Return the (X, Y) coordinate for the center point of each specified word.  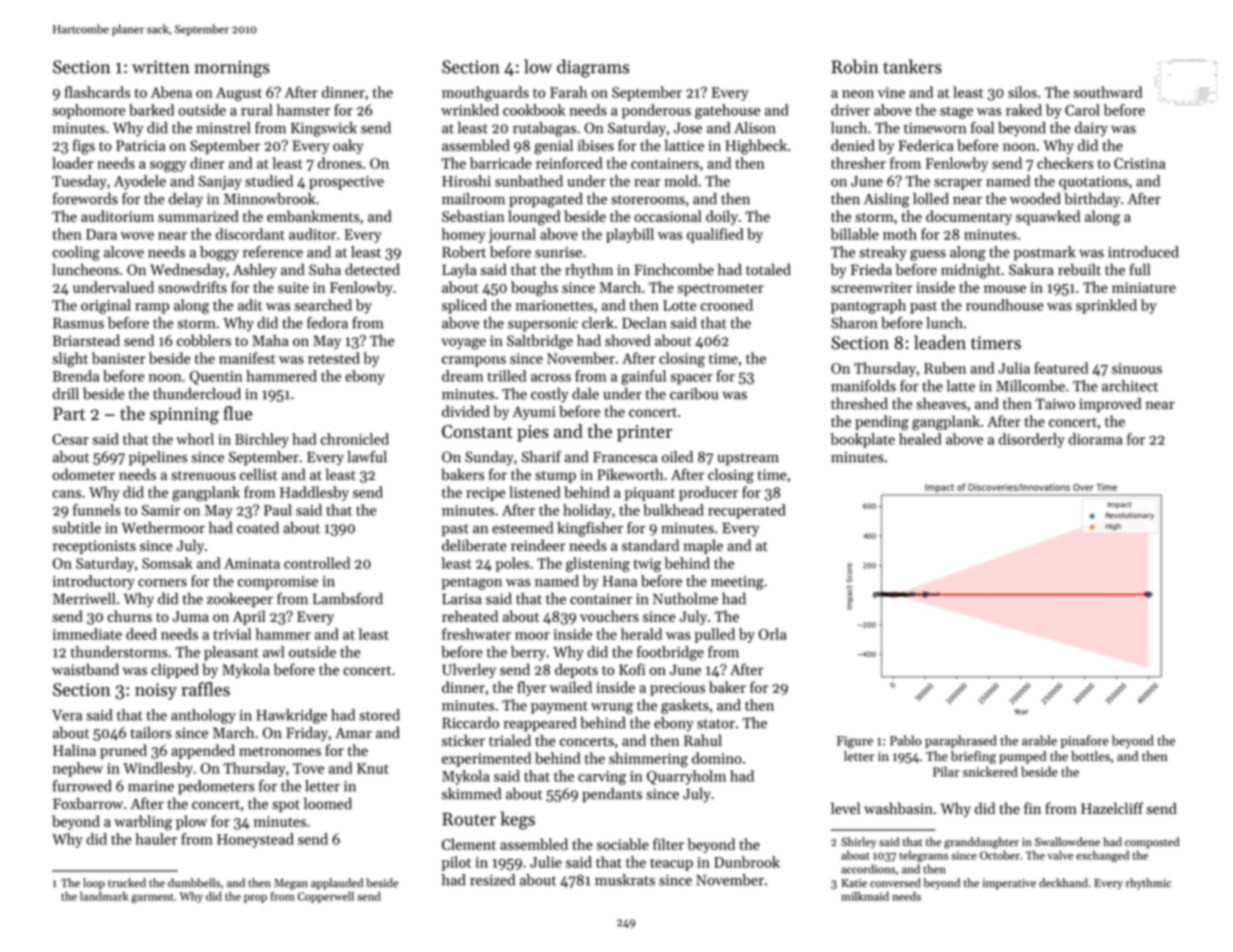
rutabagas (544, 129)
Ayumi (533, 413)
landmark (104, 896)
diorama (1095, 439)
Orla (772, 634)
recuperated (746, 511)
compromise (278, 583)
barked (151, 110)
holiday (587, 511)
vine (891, 92)
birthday (1092, 200)
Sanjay (220, 183)
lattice (684, 145)
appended (203, 751)
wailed (571, 687)
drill (66, 394)
